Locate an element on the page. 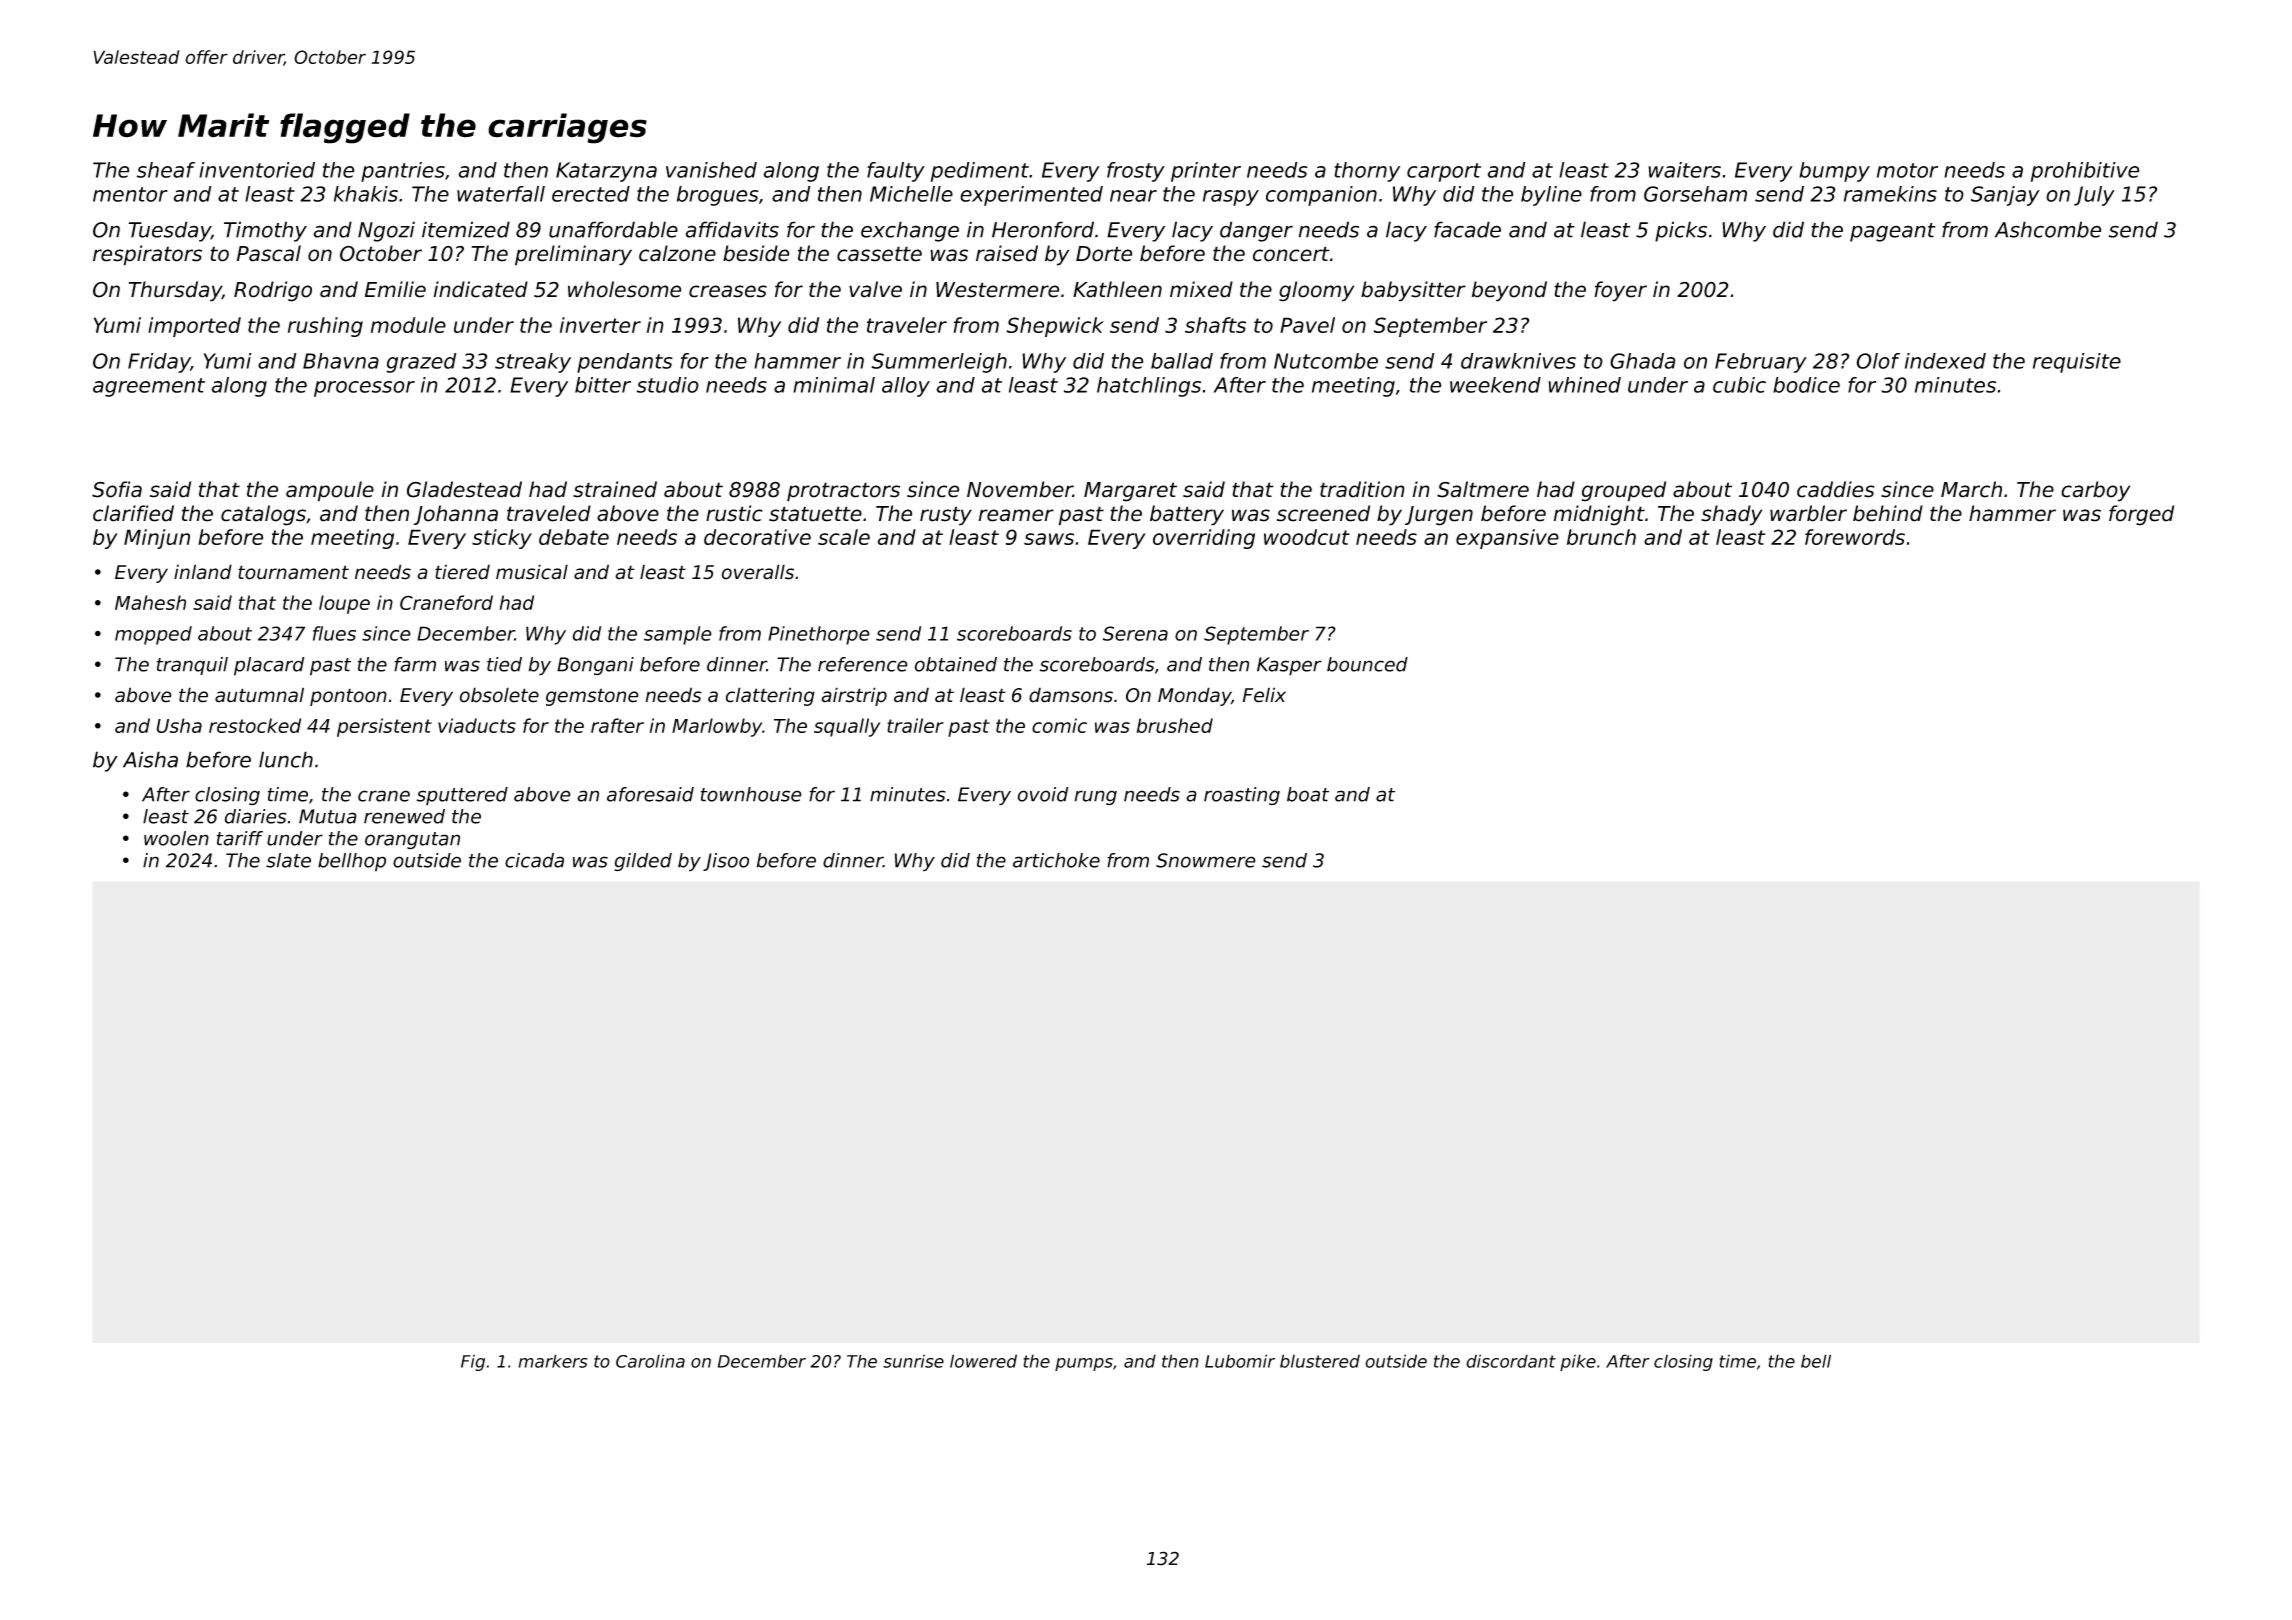 The width and height of the page is (2292, 1620). tournament is located at coordinates (293, 572).
